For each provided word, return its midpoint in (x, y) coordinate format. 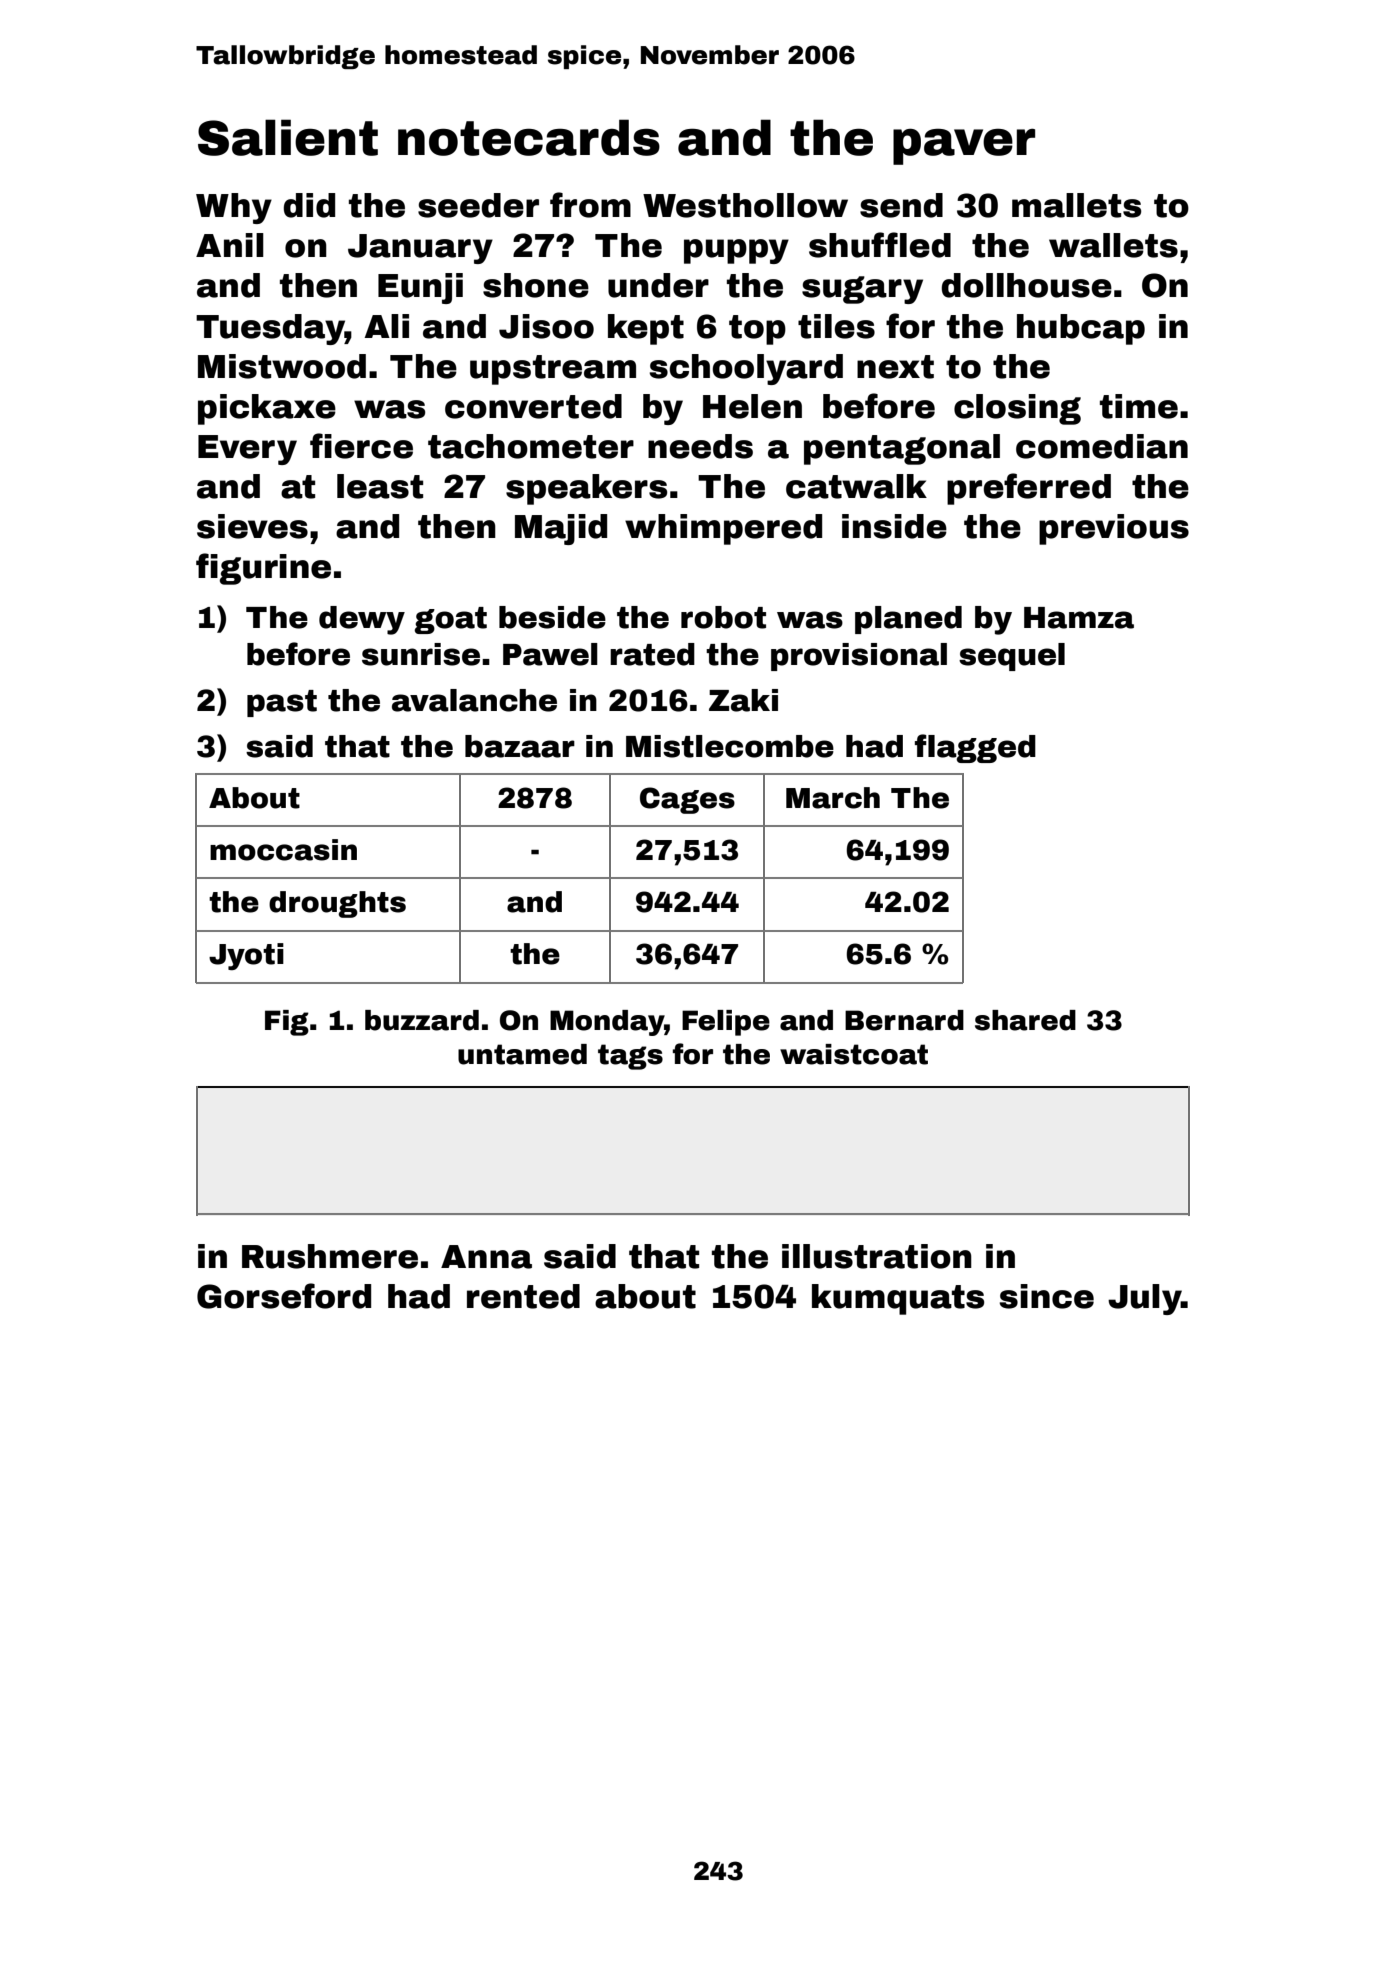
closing (1017, 409)
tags (630, 1057)
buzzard (422, 1020)
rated (652, 654)
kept (646, 329)
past (282, 703)
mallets (1076, 205)
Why (234, 208)
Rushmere (330, 1256)
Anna (486, 1257)
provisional (859, 657)
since (1047, 1296)
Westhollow (745, 205)
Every (247, 450)
